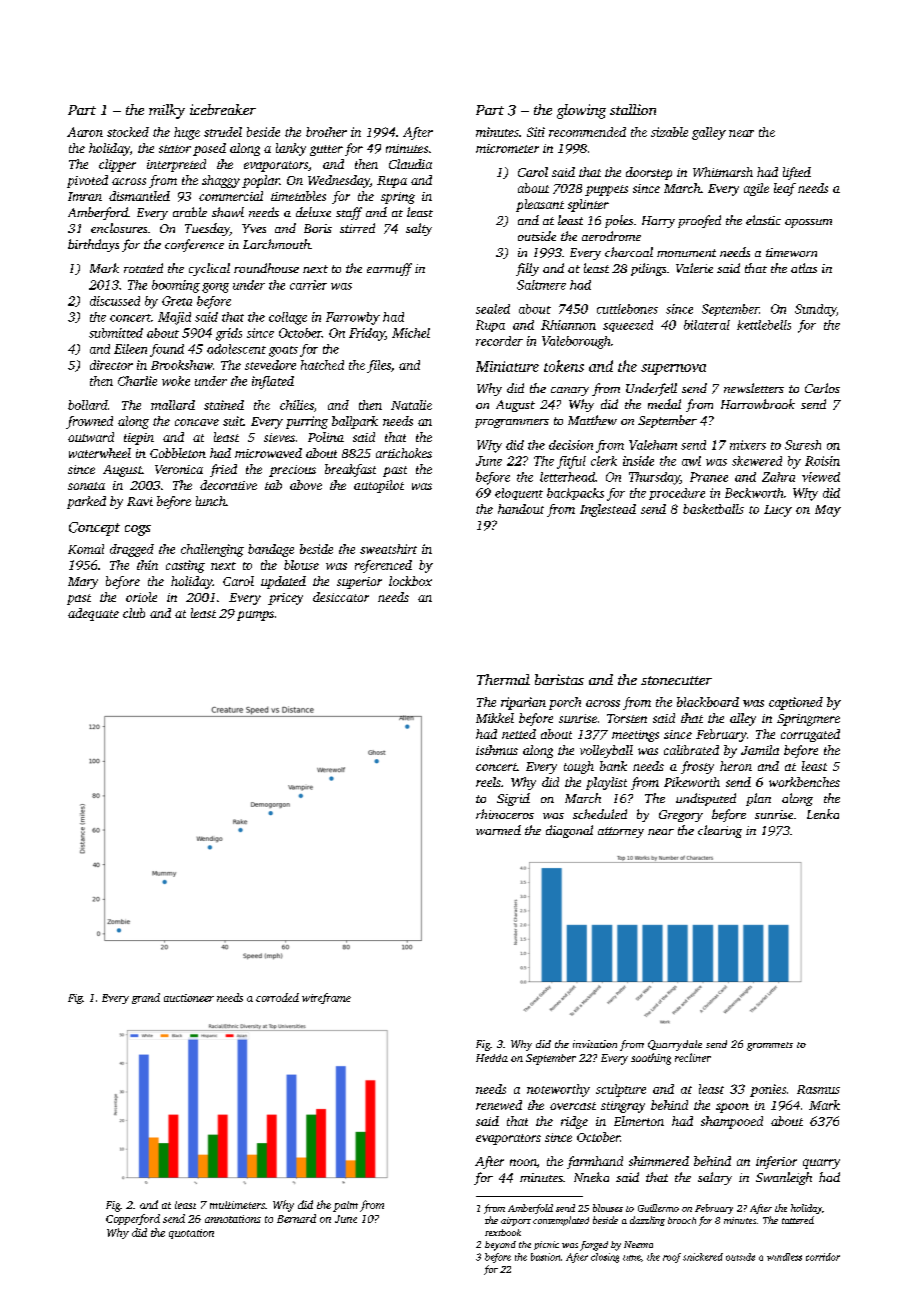 This page has width=908, height=1316. Describe the element at coordinates (797, 173) in the page. I see `lifted` at that location.
